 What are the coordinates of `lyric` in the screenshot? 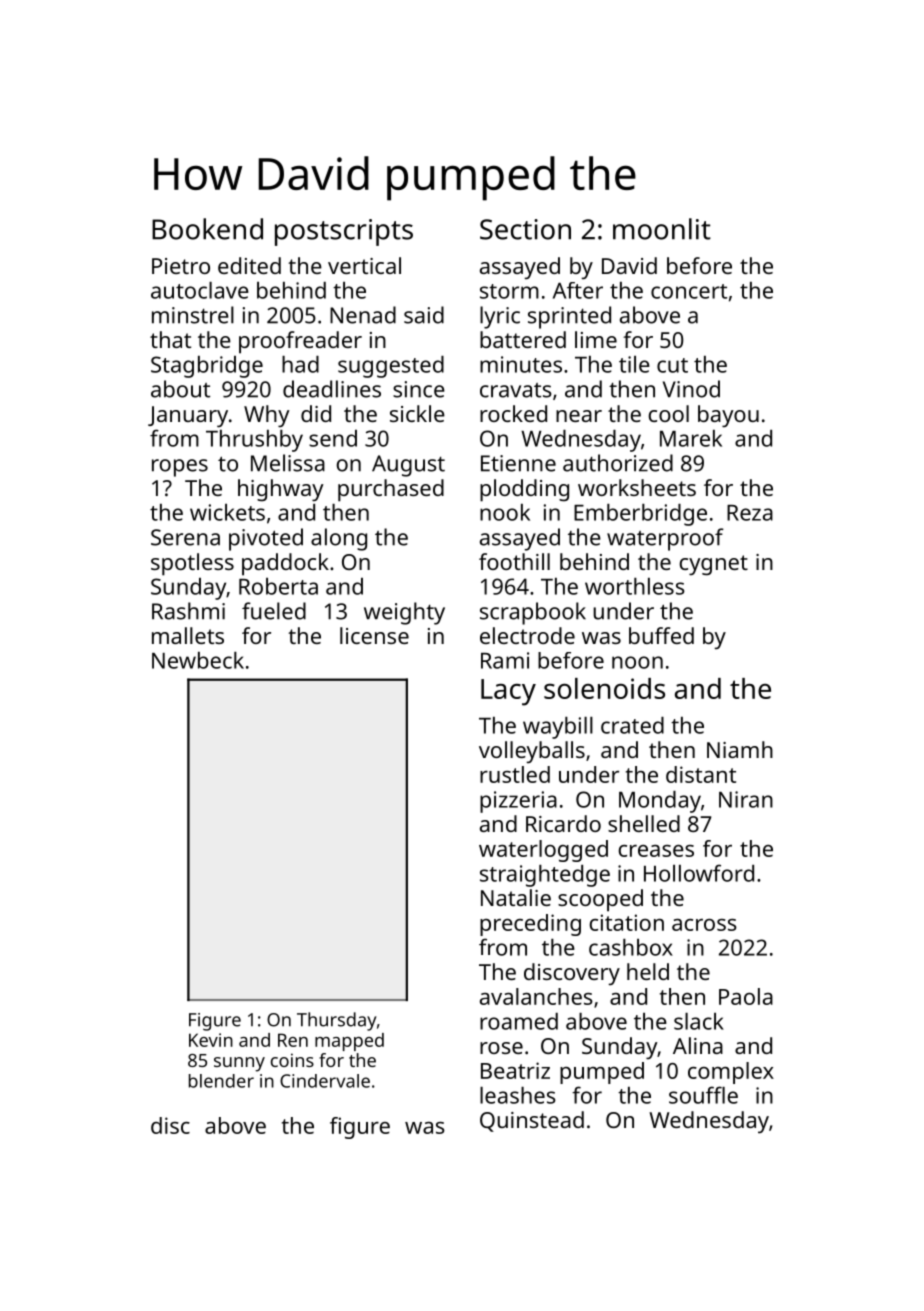 It's located at (500, 317).
